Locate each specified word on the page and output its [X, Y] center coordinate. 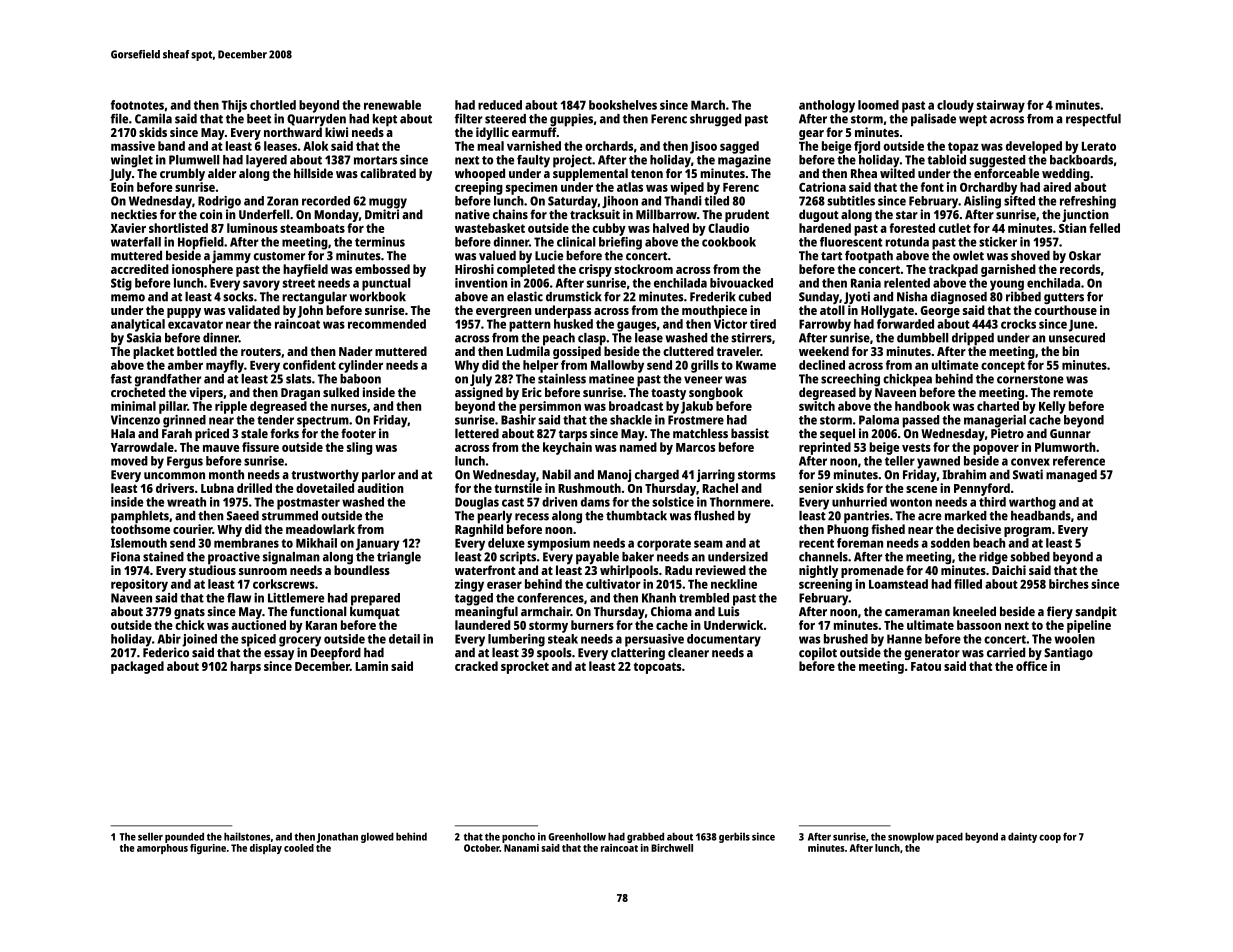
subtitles [851, 201]
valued [497, 255]
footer [358, 433]
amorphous [162, 849]
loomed [878, 105]
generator [932, 654]
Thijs [234, 106]
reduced [500, 105]
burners [592, 625]
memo [128, 298]
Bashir [518, 420]
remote [1073, 393]
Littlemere [296, 598]
